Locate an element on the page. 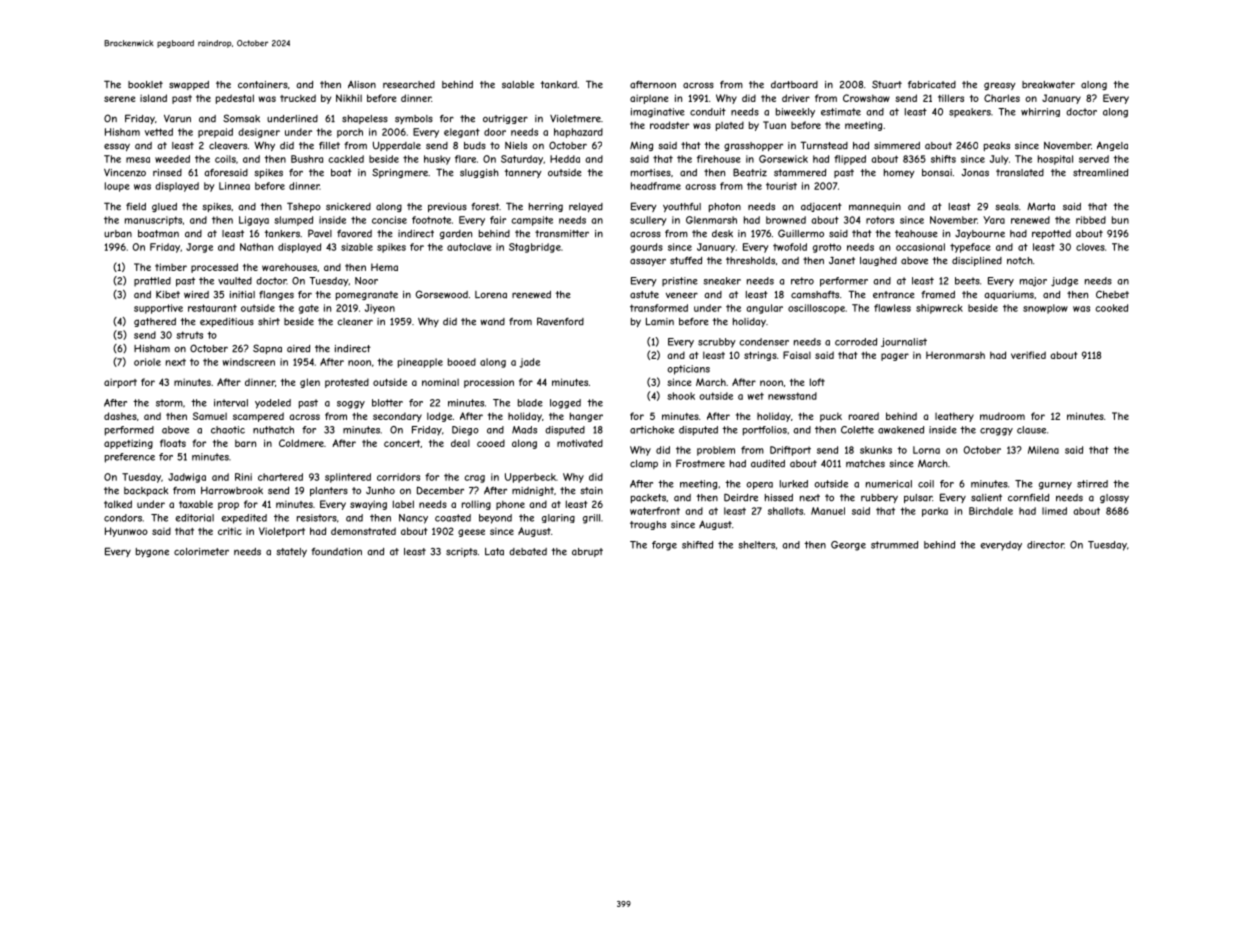  tankard is located at coordinates (558, 85).
